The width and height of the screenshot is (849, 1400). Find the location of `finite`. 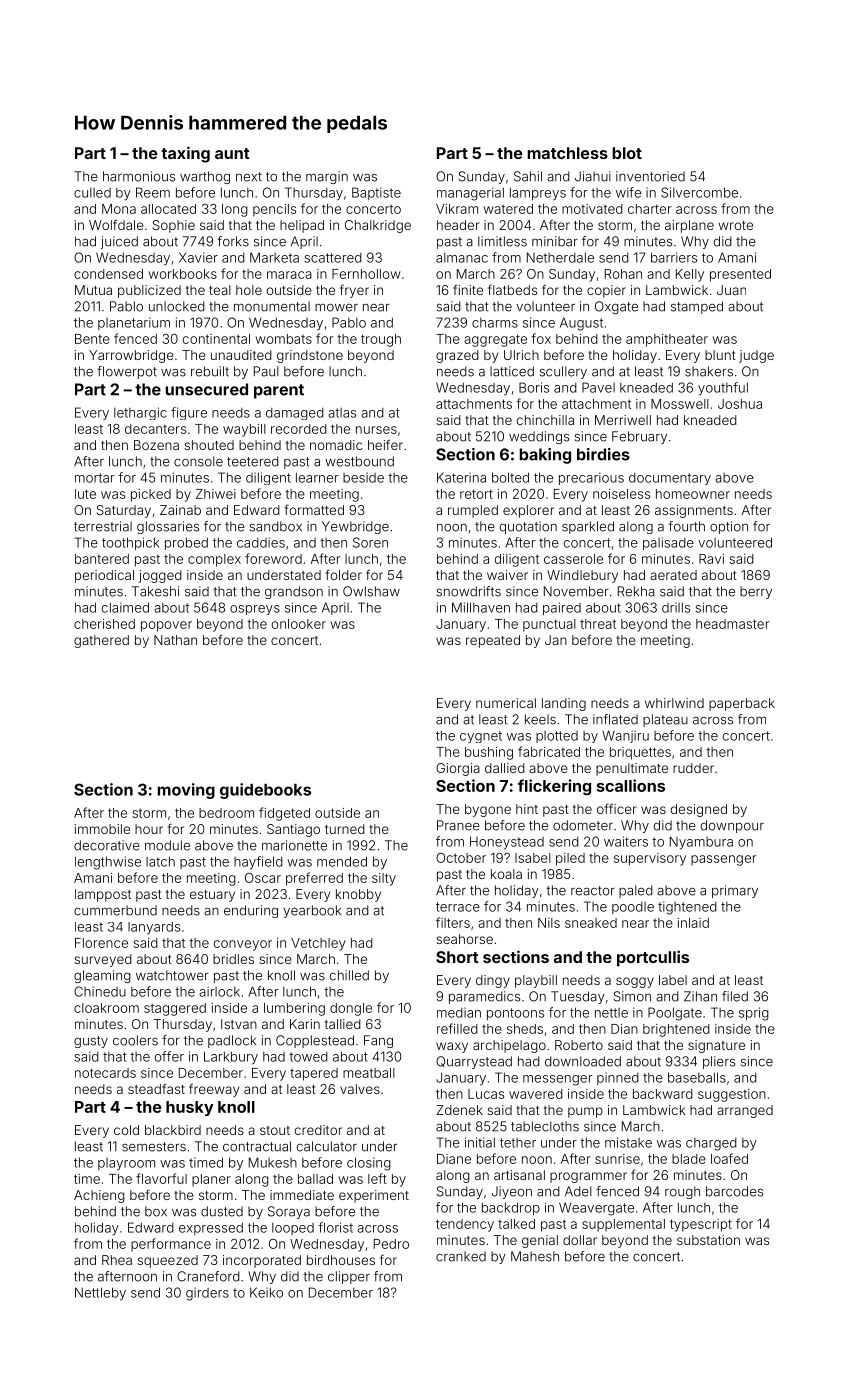

finite is located at coordinates (468, 289).
